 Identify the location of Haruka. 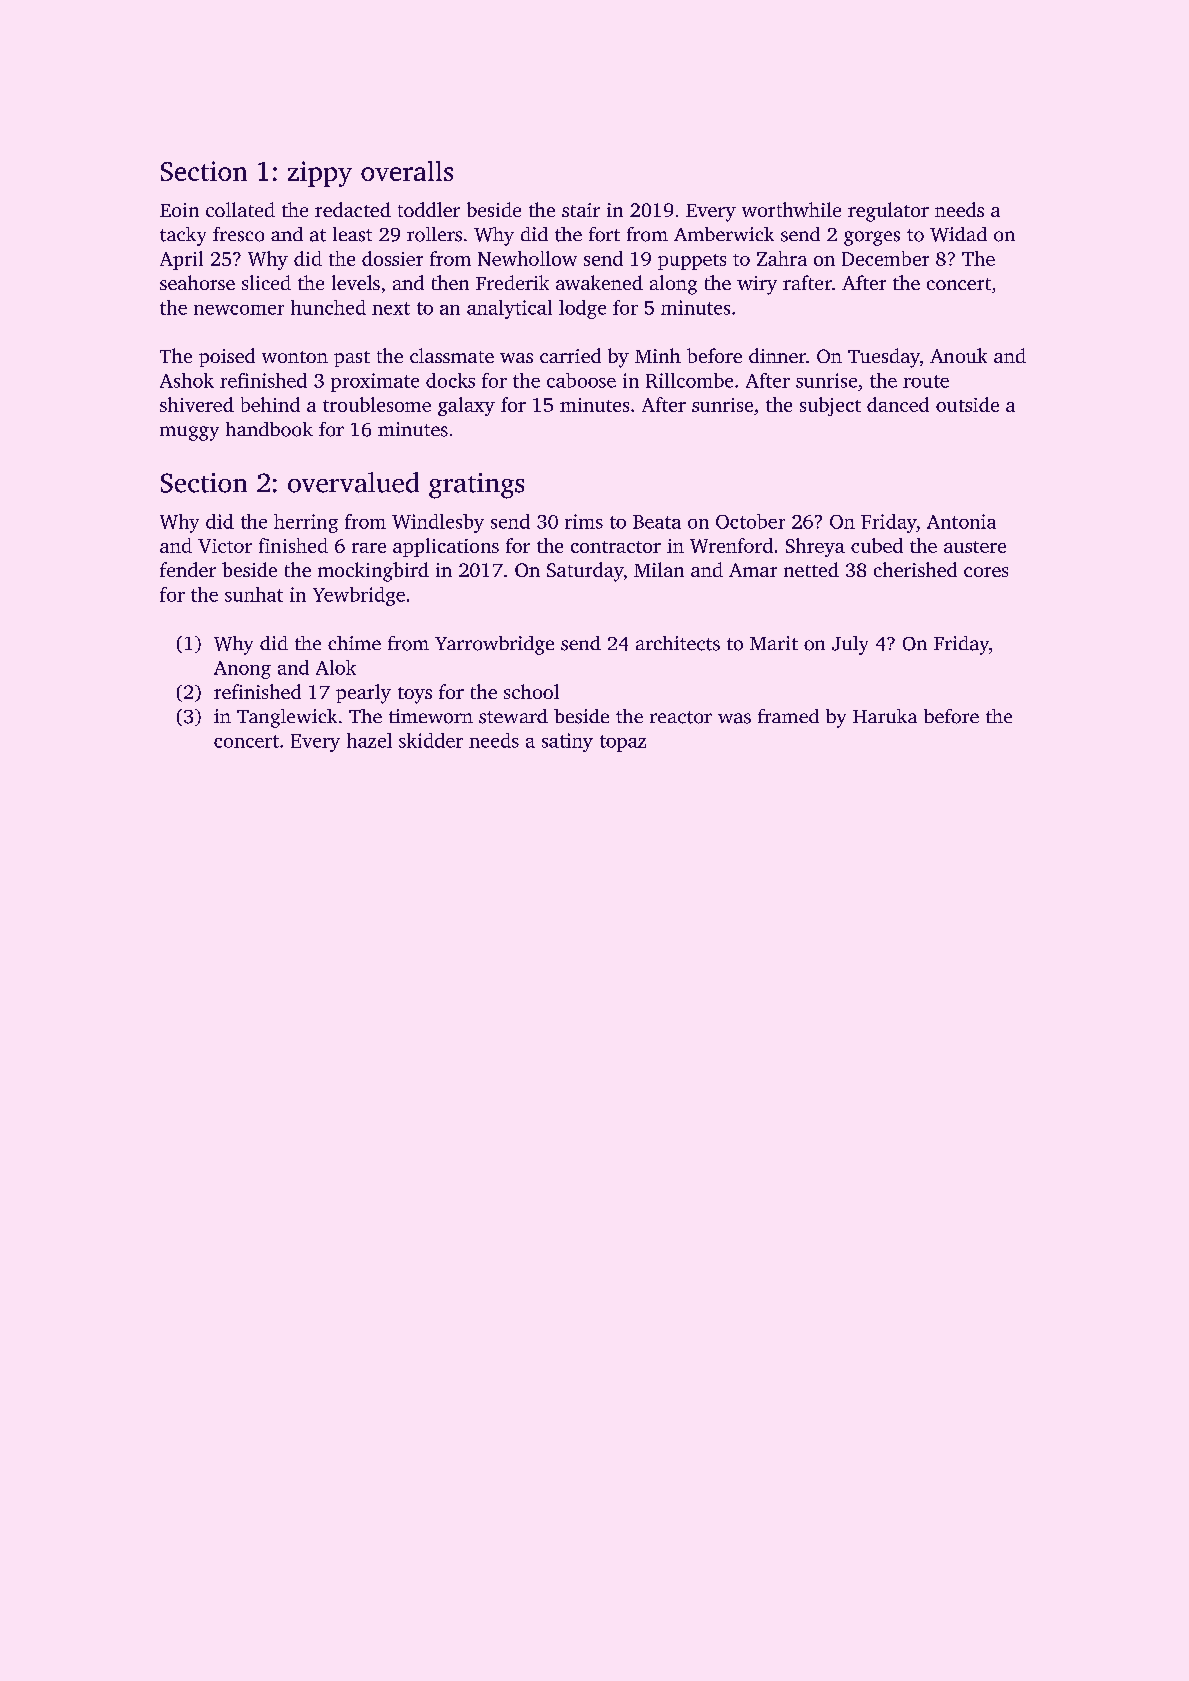
(885, 716).
